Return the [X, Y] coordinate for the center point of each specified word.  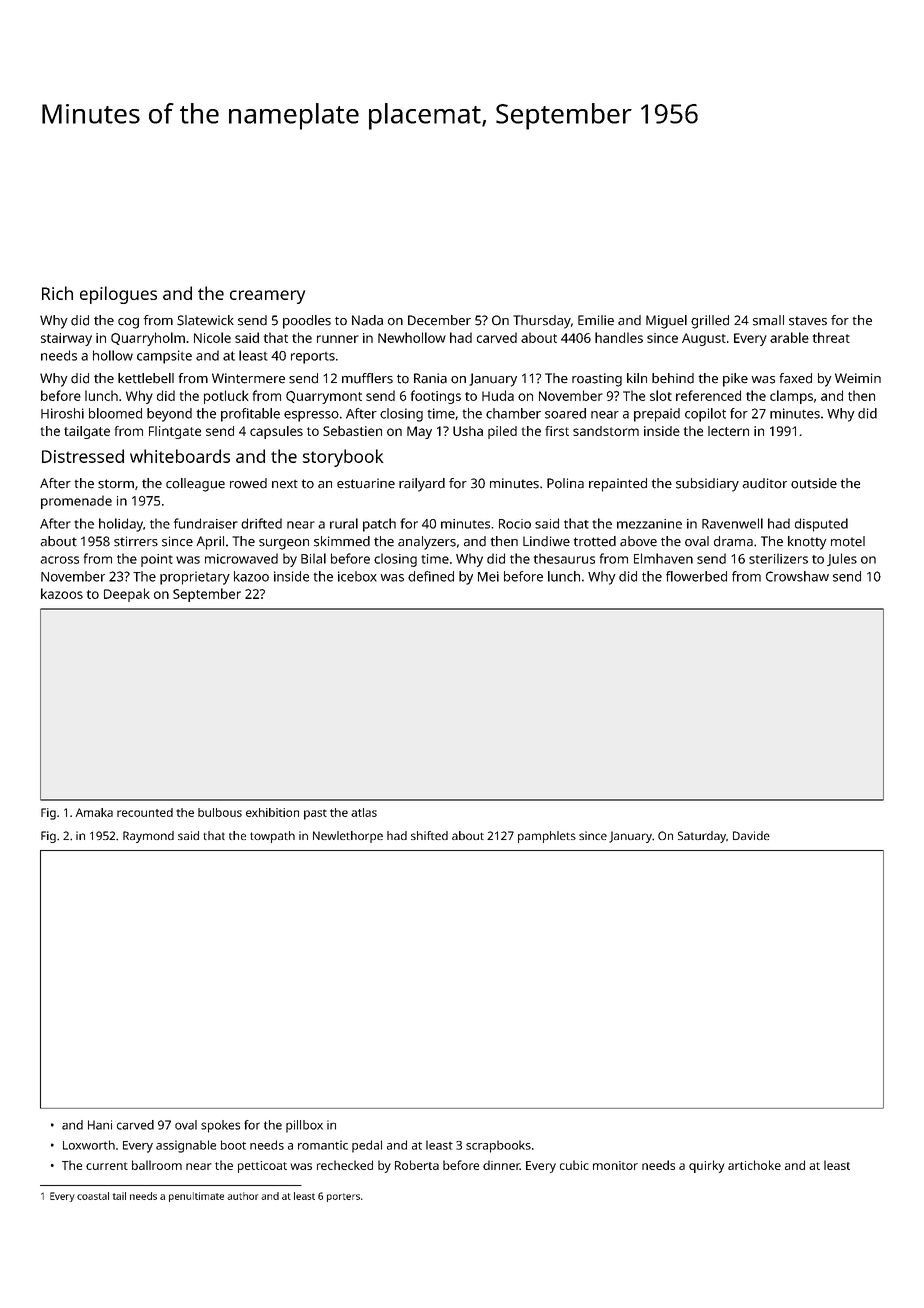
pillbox [304, 1126]
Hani [100, 1125]
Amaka [94, 812]
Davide [751, 835]
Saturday [702, 837]
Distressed [83, 456]
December [439, 320]
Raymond [148, 837]
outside [814, 483]
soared [565, 413]
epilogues [118, 295]
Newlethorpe [348, 837]
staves [808, 321]
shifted [429, 835]
